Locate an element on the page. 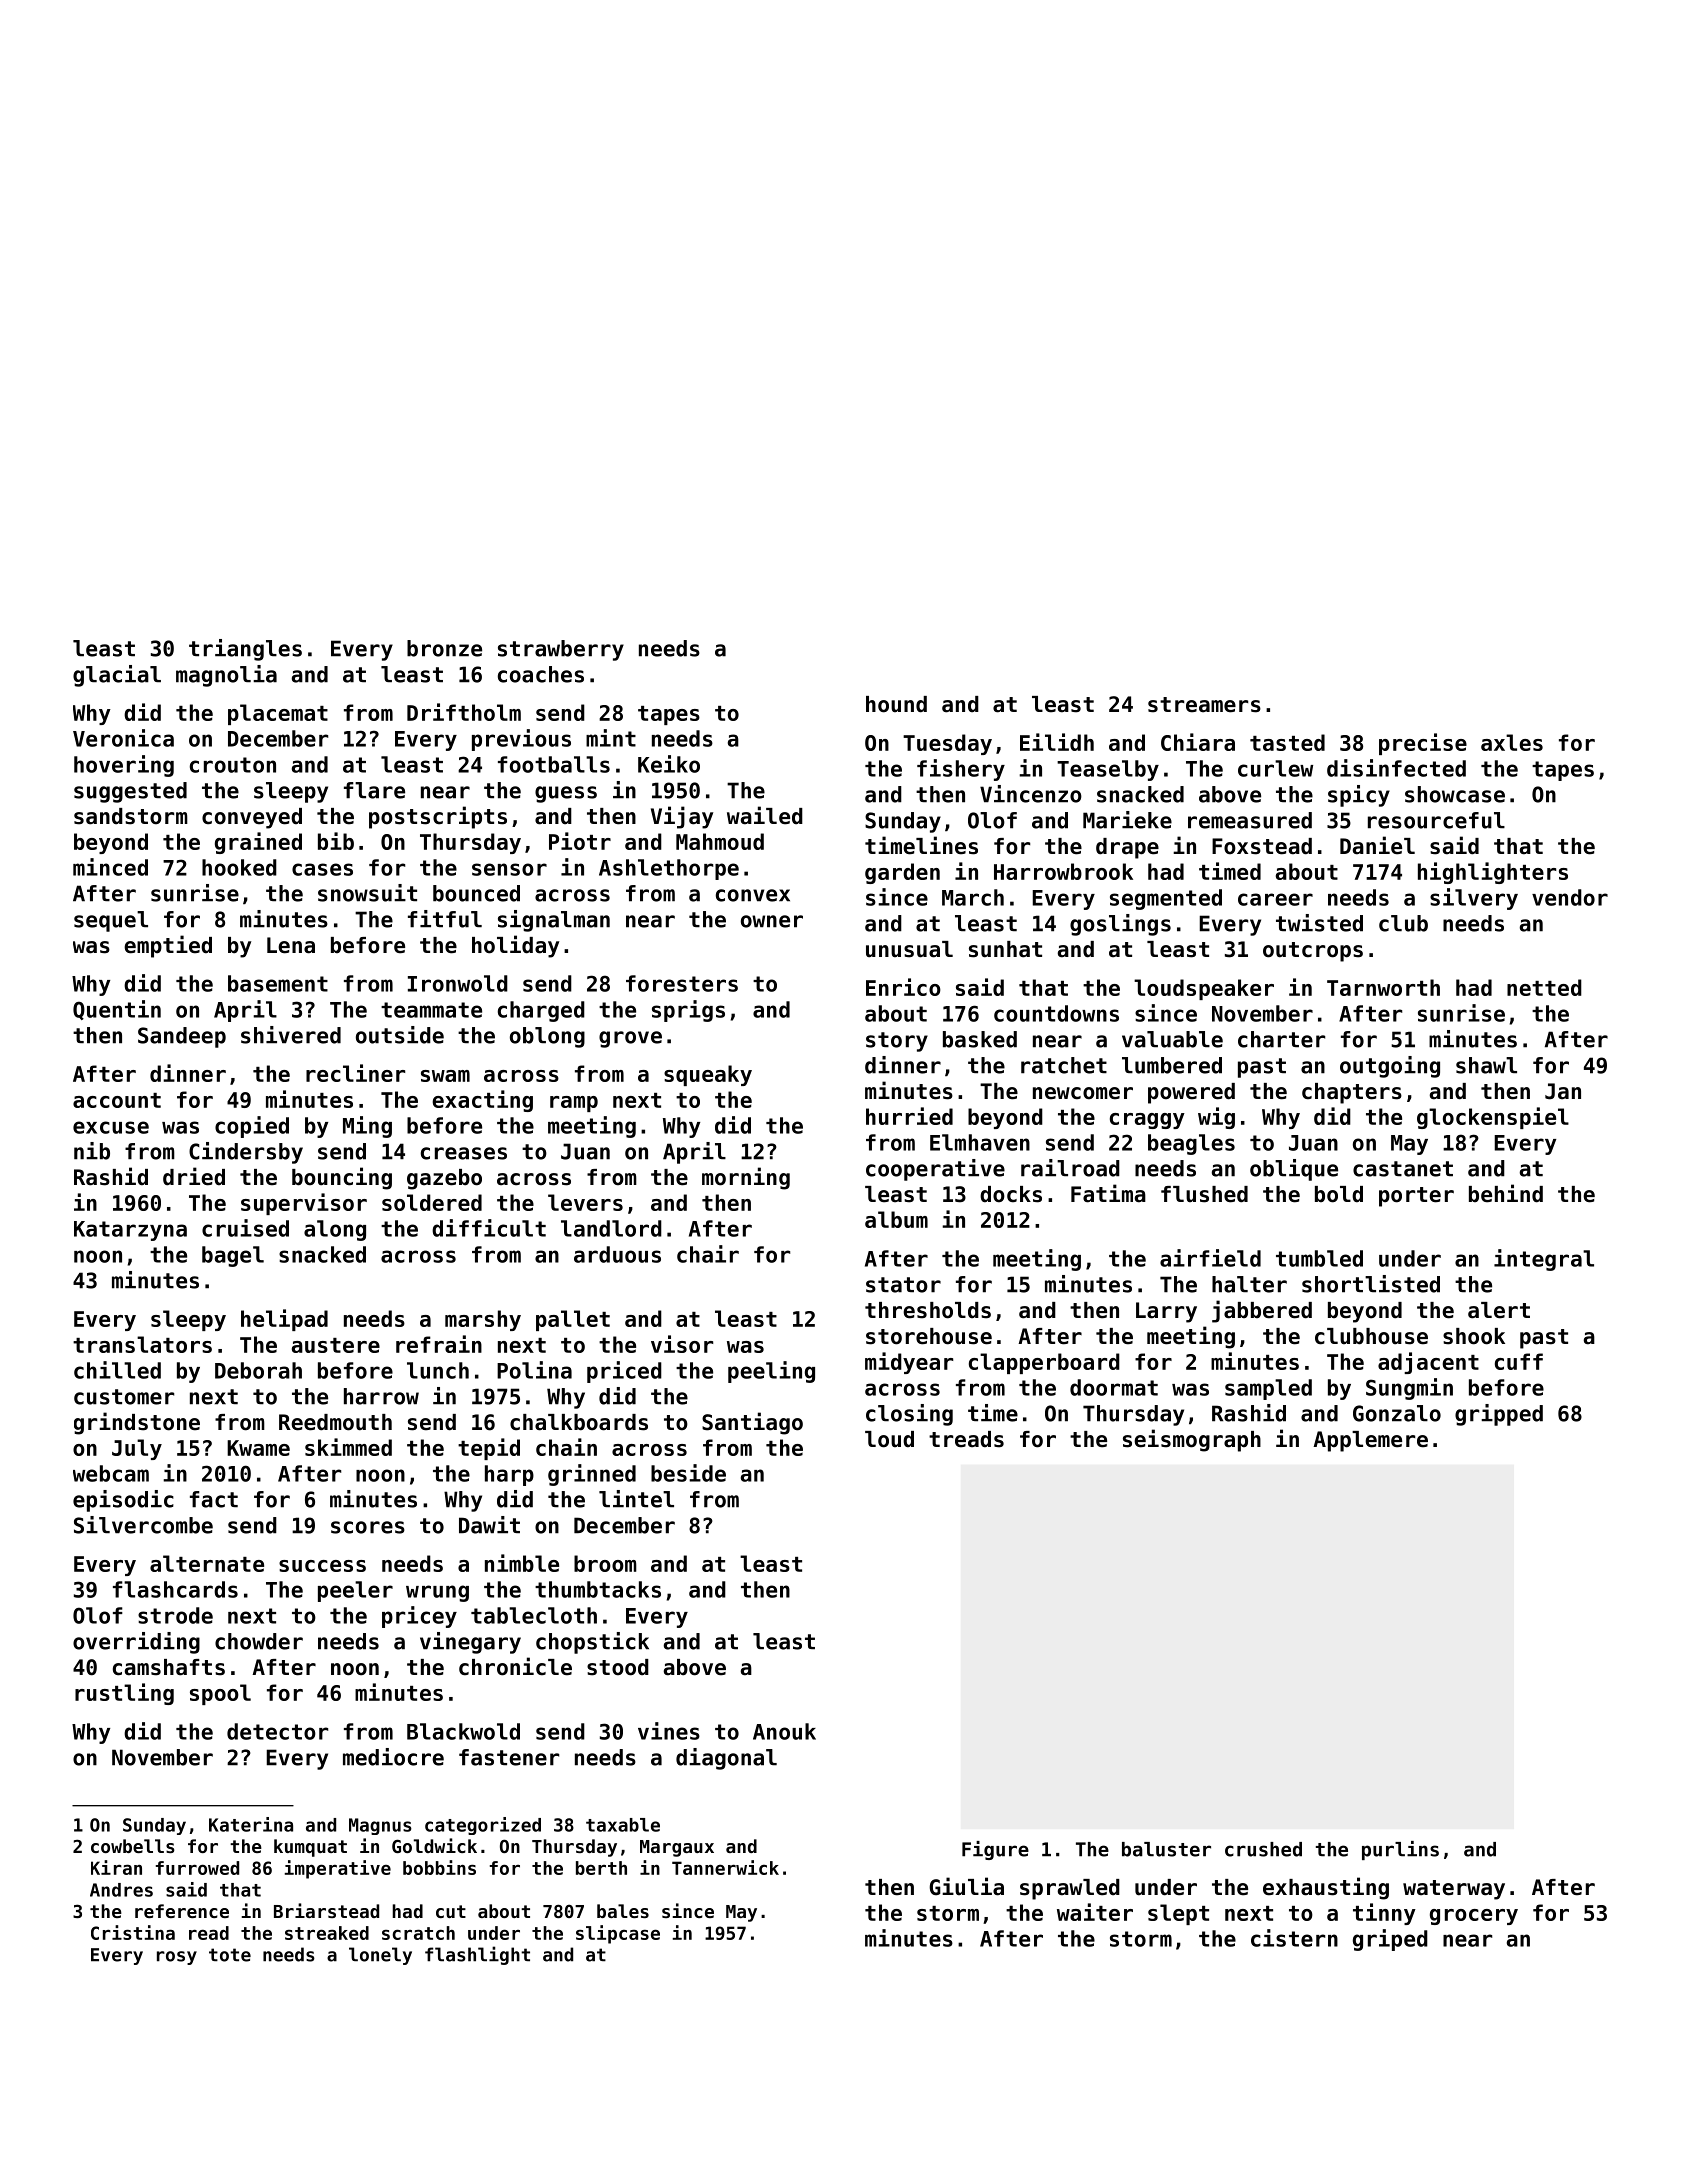 This image has height=2178, width=1683. streamers is located at coordinates (1204, 705).
